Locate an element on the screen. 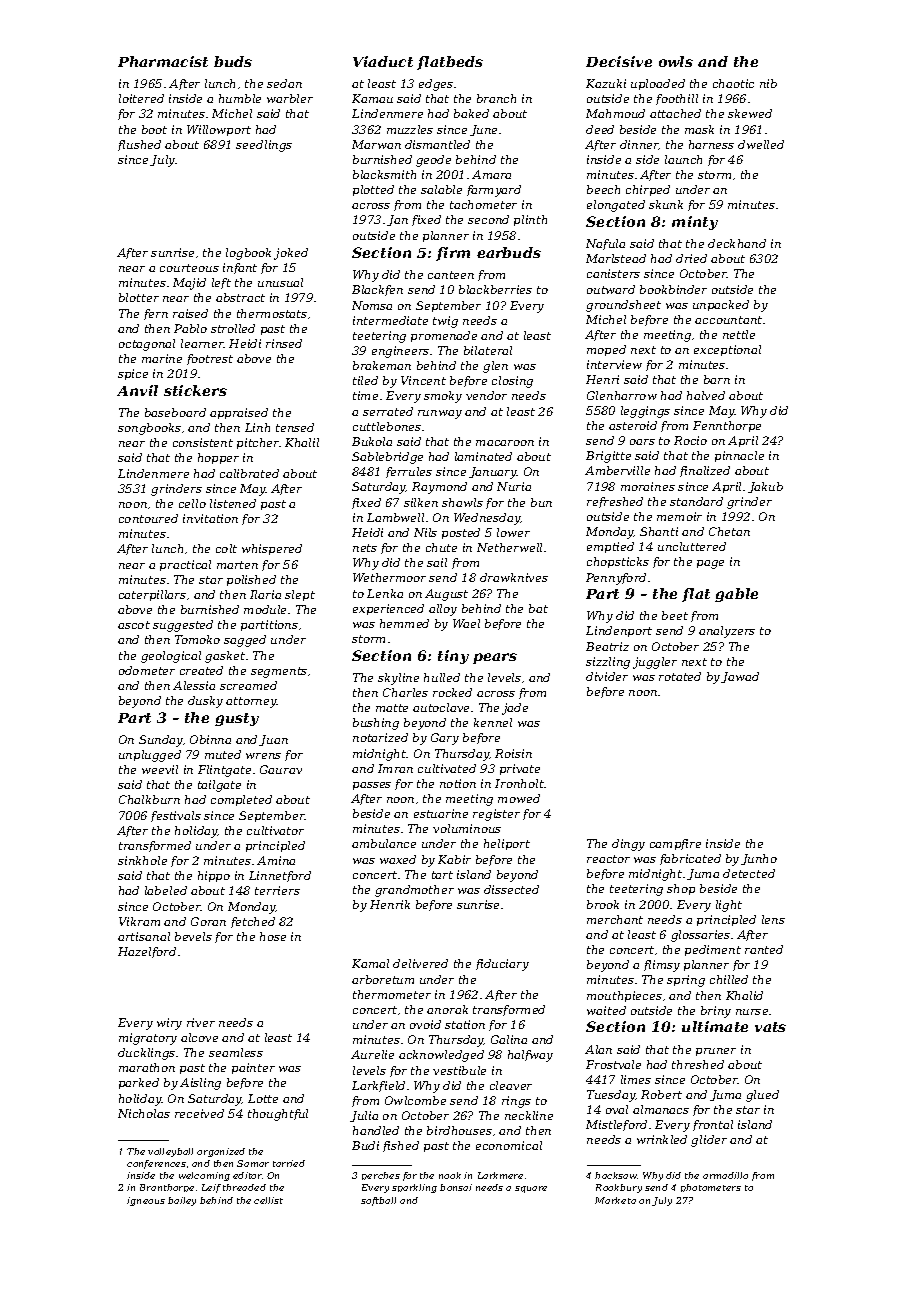 The height and width of the screenshot is (1316, 908). flushed is located at coordinates (139, 145).
